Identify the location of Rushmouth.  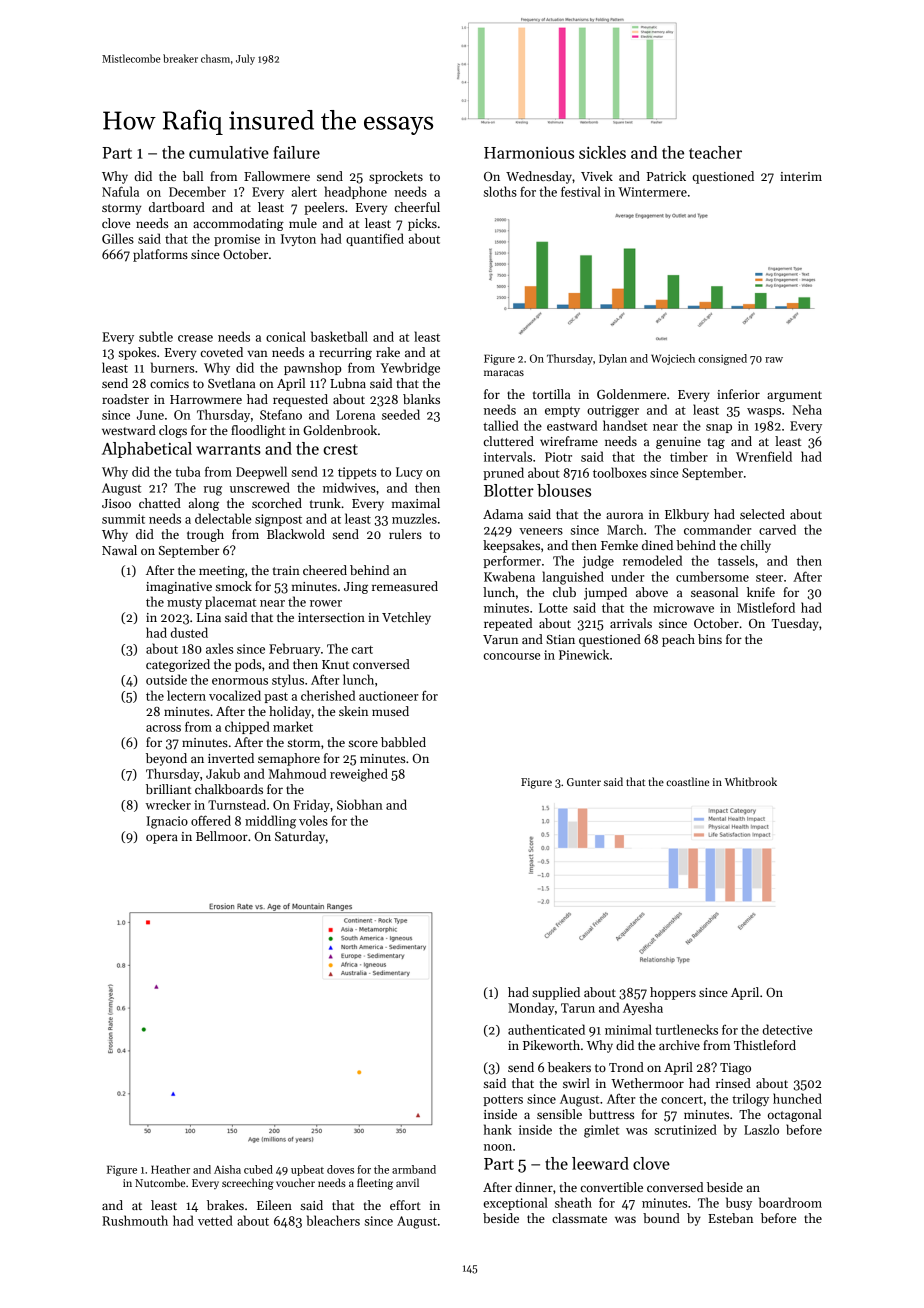
(135, 1220).
